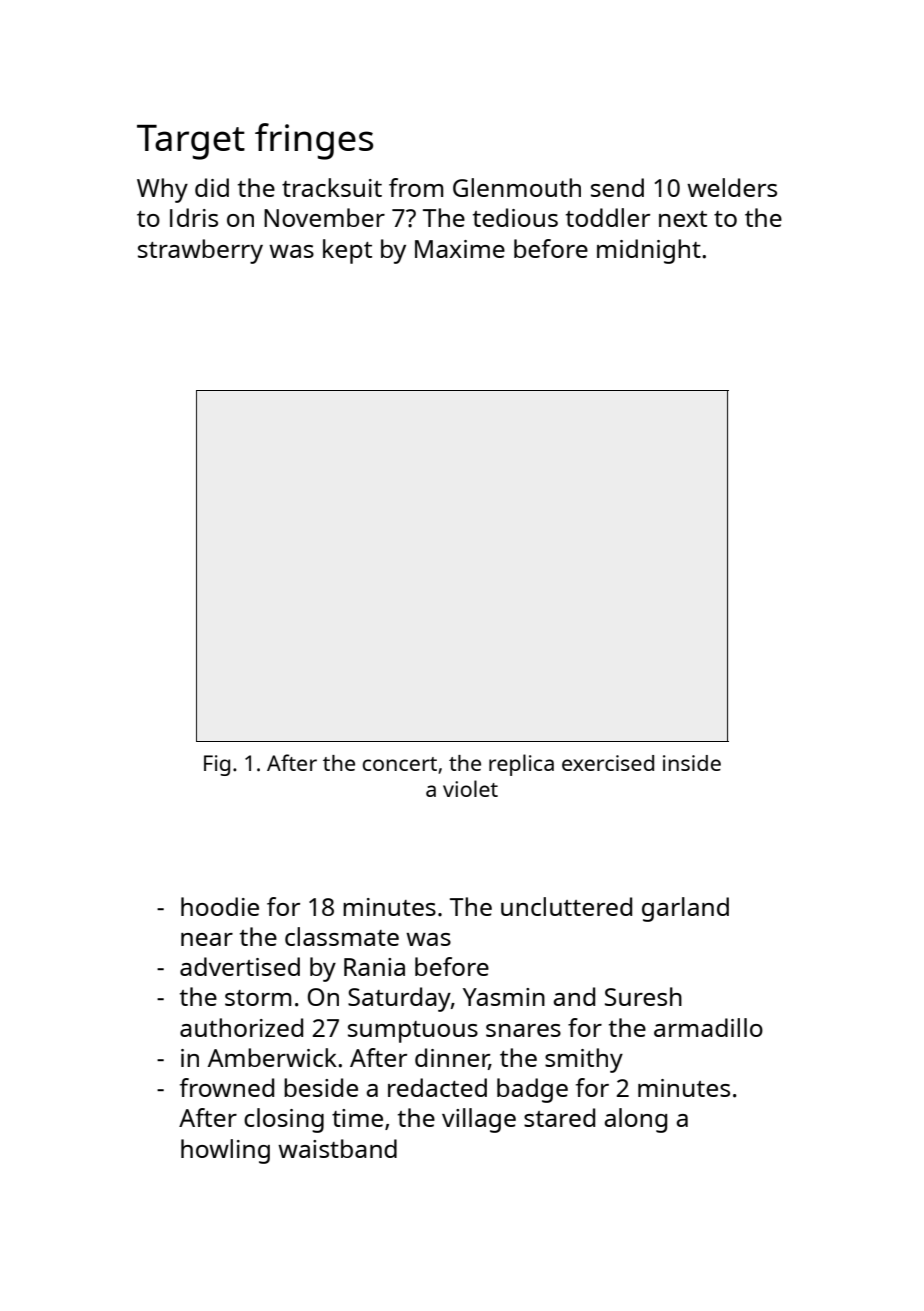 The width and height of the screenshot is (924, 1311). Describe the element at coordinates (636, 1120) in the screenshot. I see `along` at that location.
